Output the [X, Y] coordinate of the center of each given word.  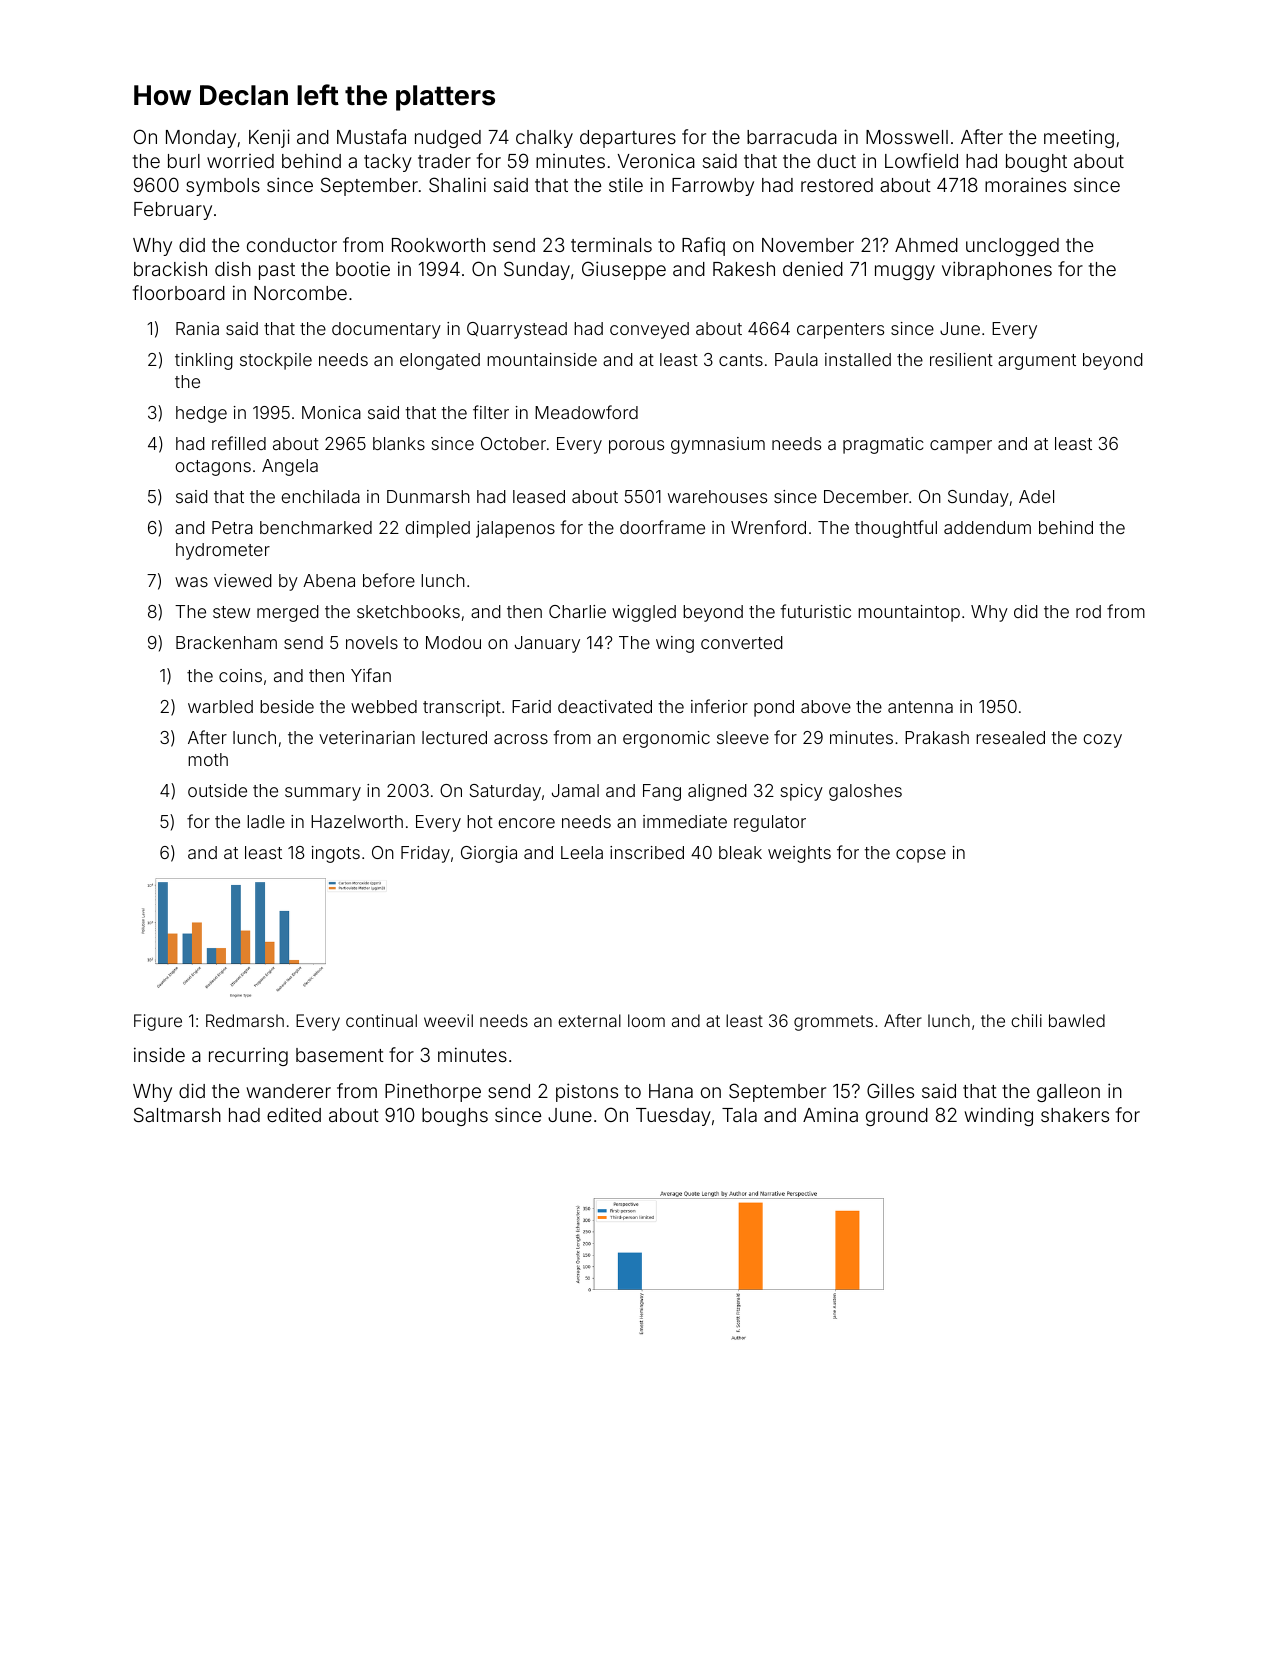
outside [217, 790]
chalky [544, 139]
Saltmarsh [177, 1114]
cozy [1102, 741]
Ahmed [926, 245]
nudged [448, 139]
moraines [1025, 184]
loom [646, 1020]
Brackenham [226, 642]
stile [626, 184]
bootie [363, 268]
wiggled [644, 613]
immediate [685, 821]
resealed [1010, 737]
